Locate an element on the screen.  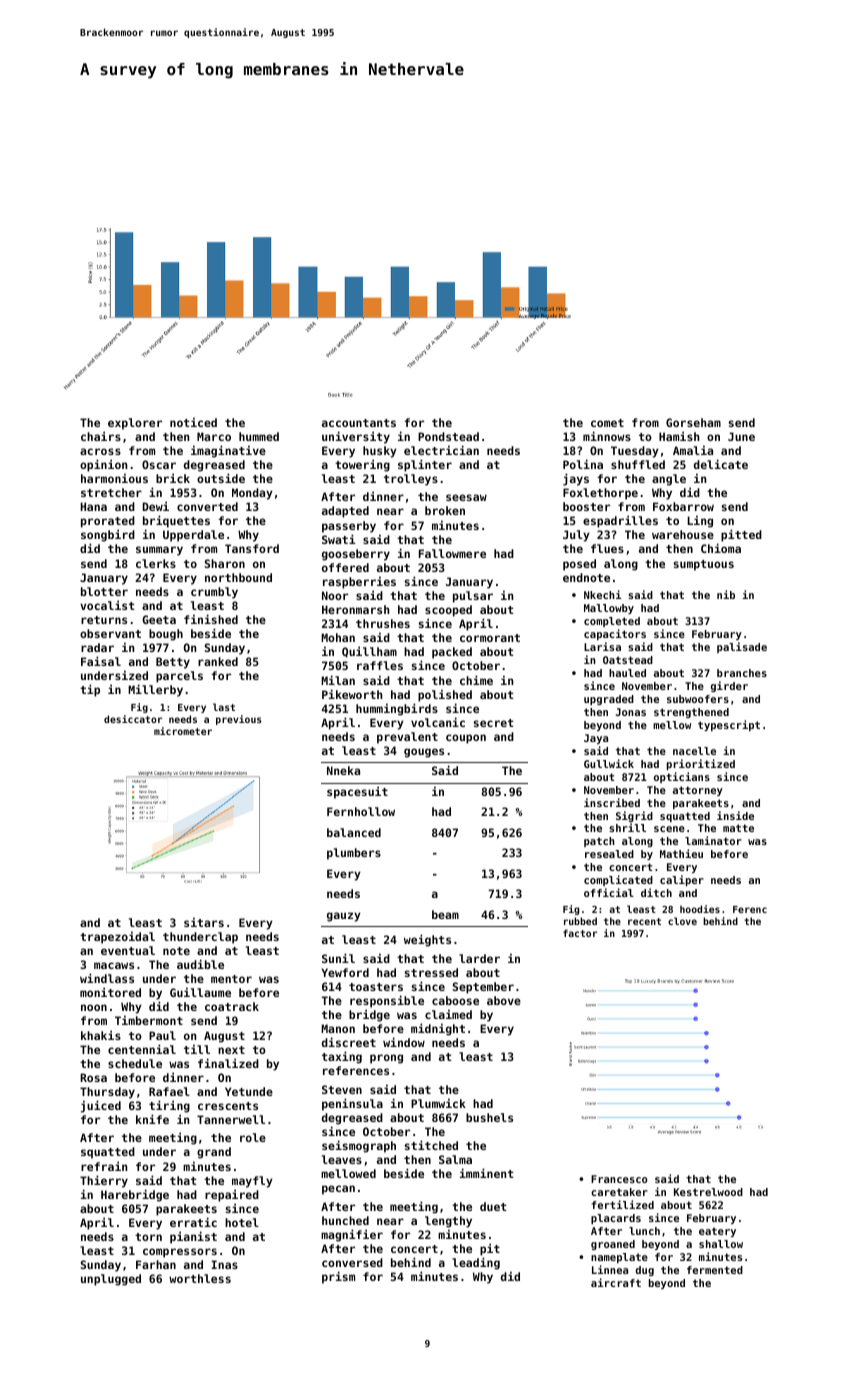
imaginative is located at coordinates (228, 451).
